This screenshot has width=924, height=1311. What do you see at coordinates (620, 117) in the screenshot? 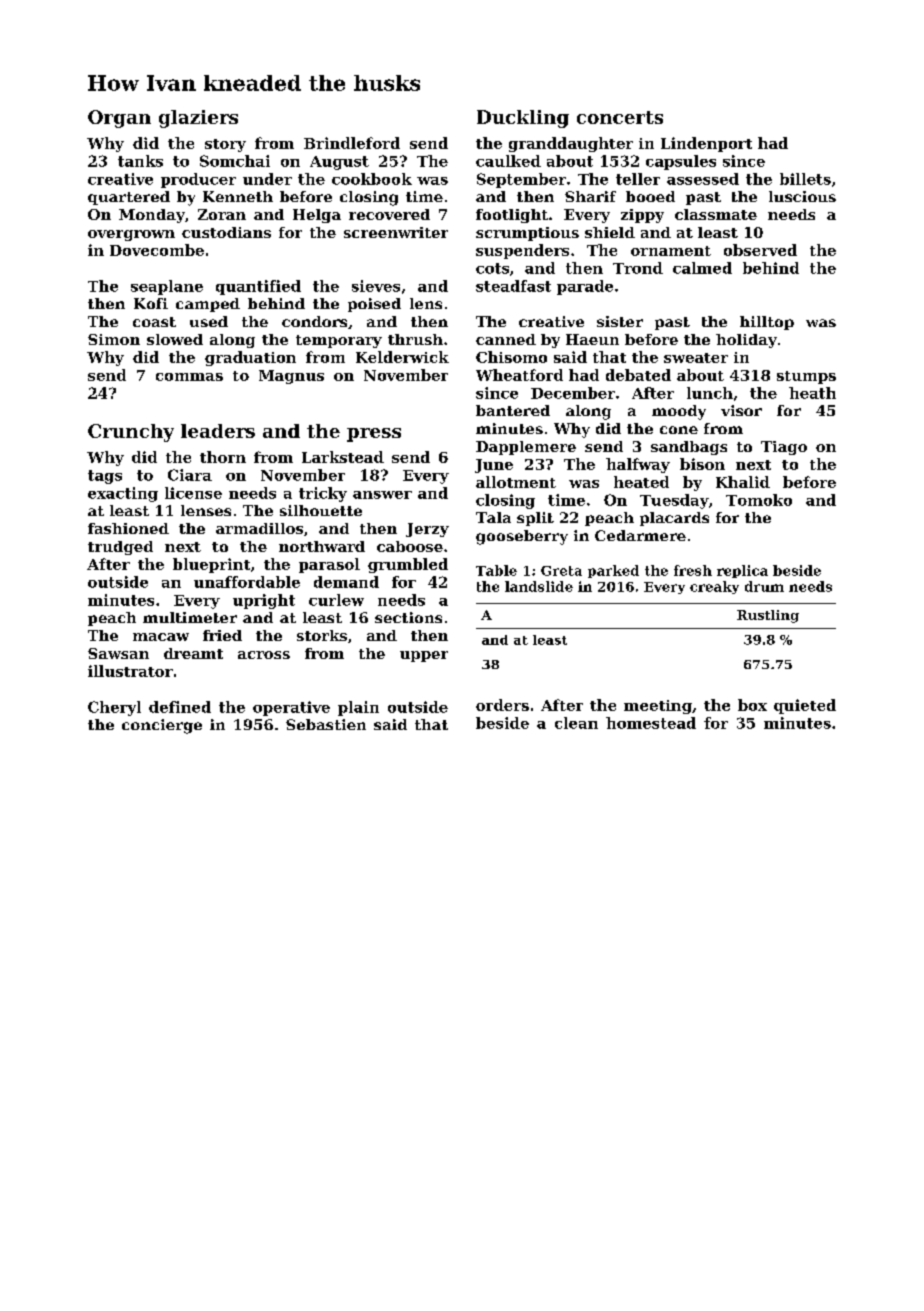
I see `concerts` at bounding box center [620, 117].
